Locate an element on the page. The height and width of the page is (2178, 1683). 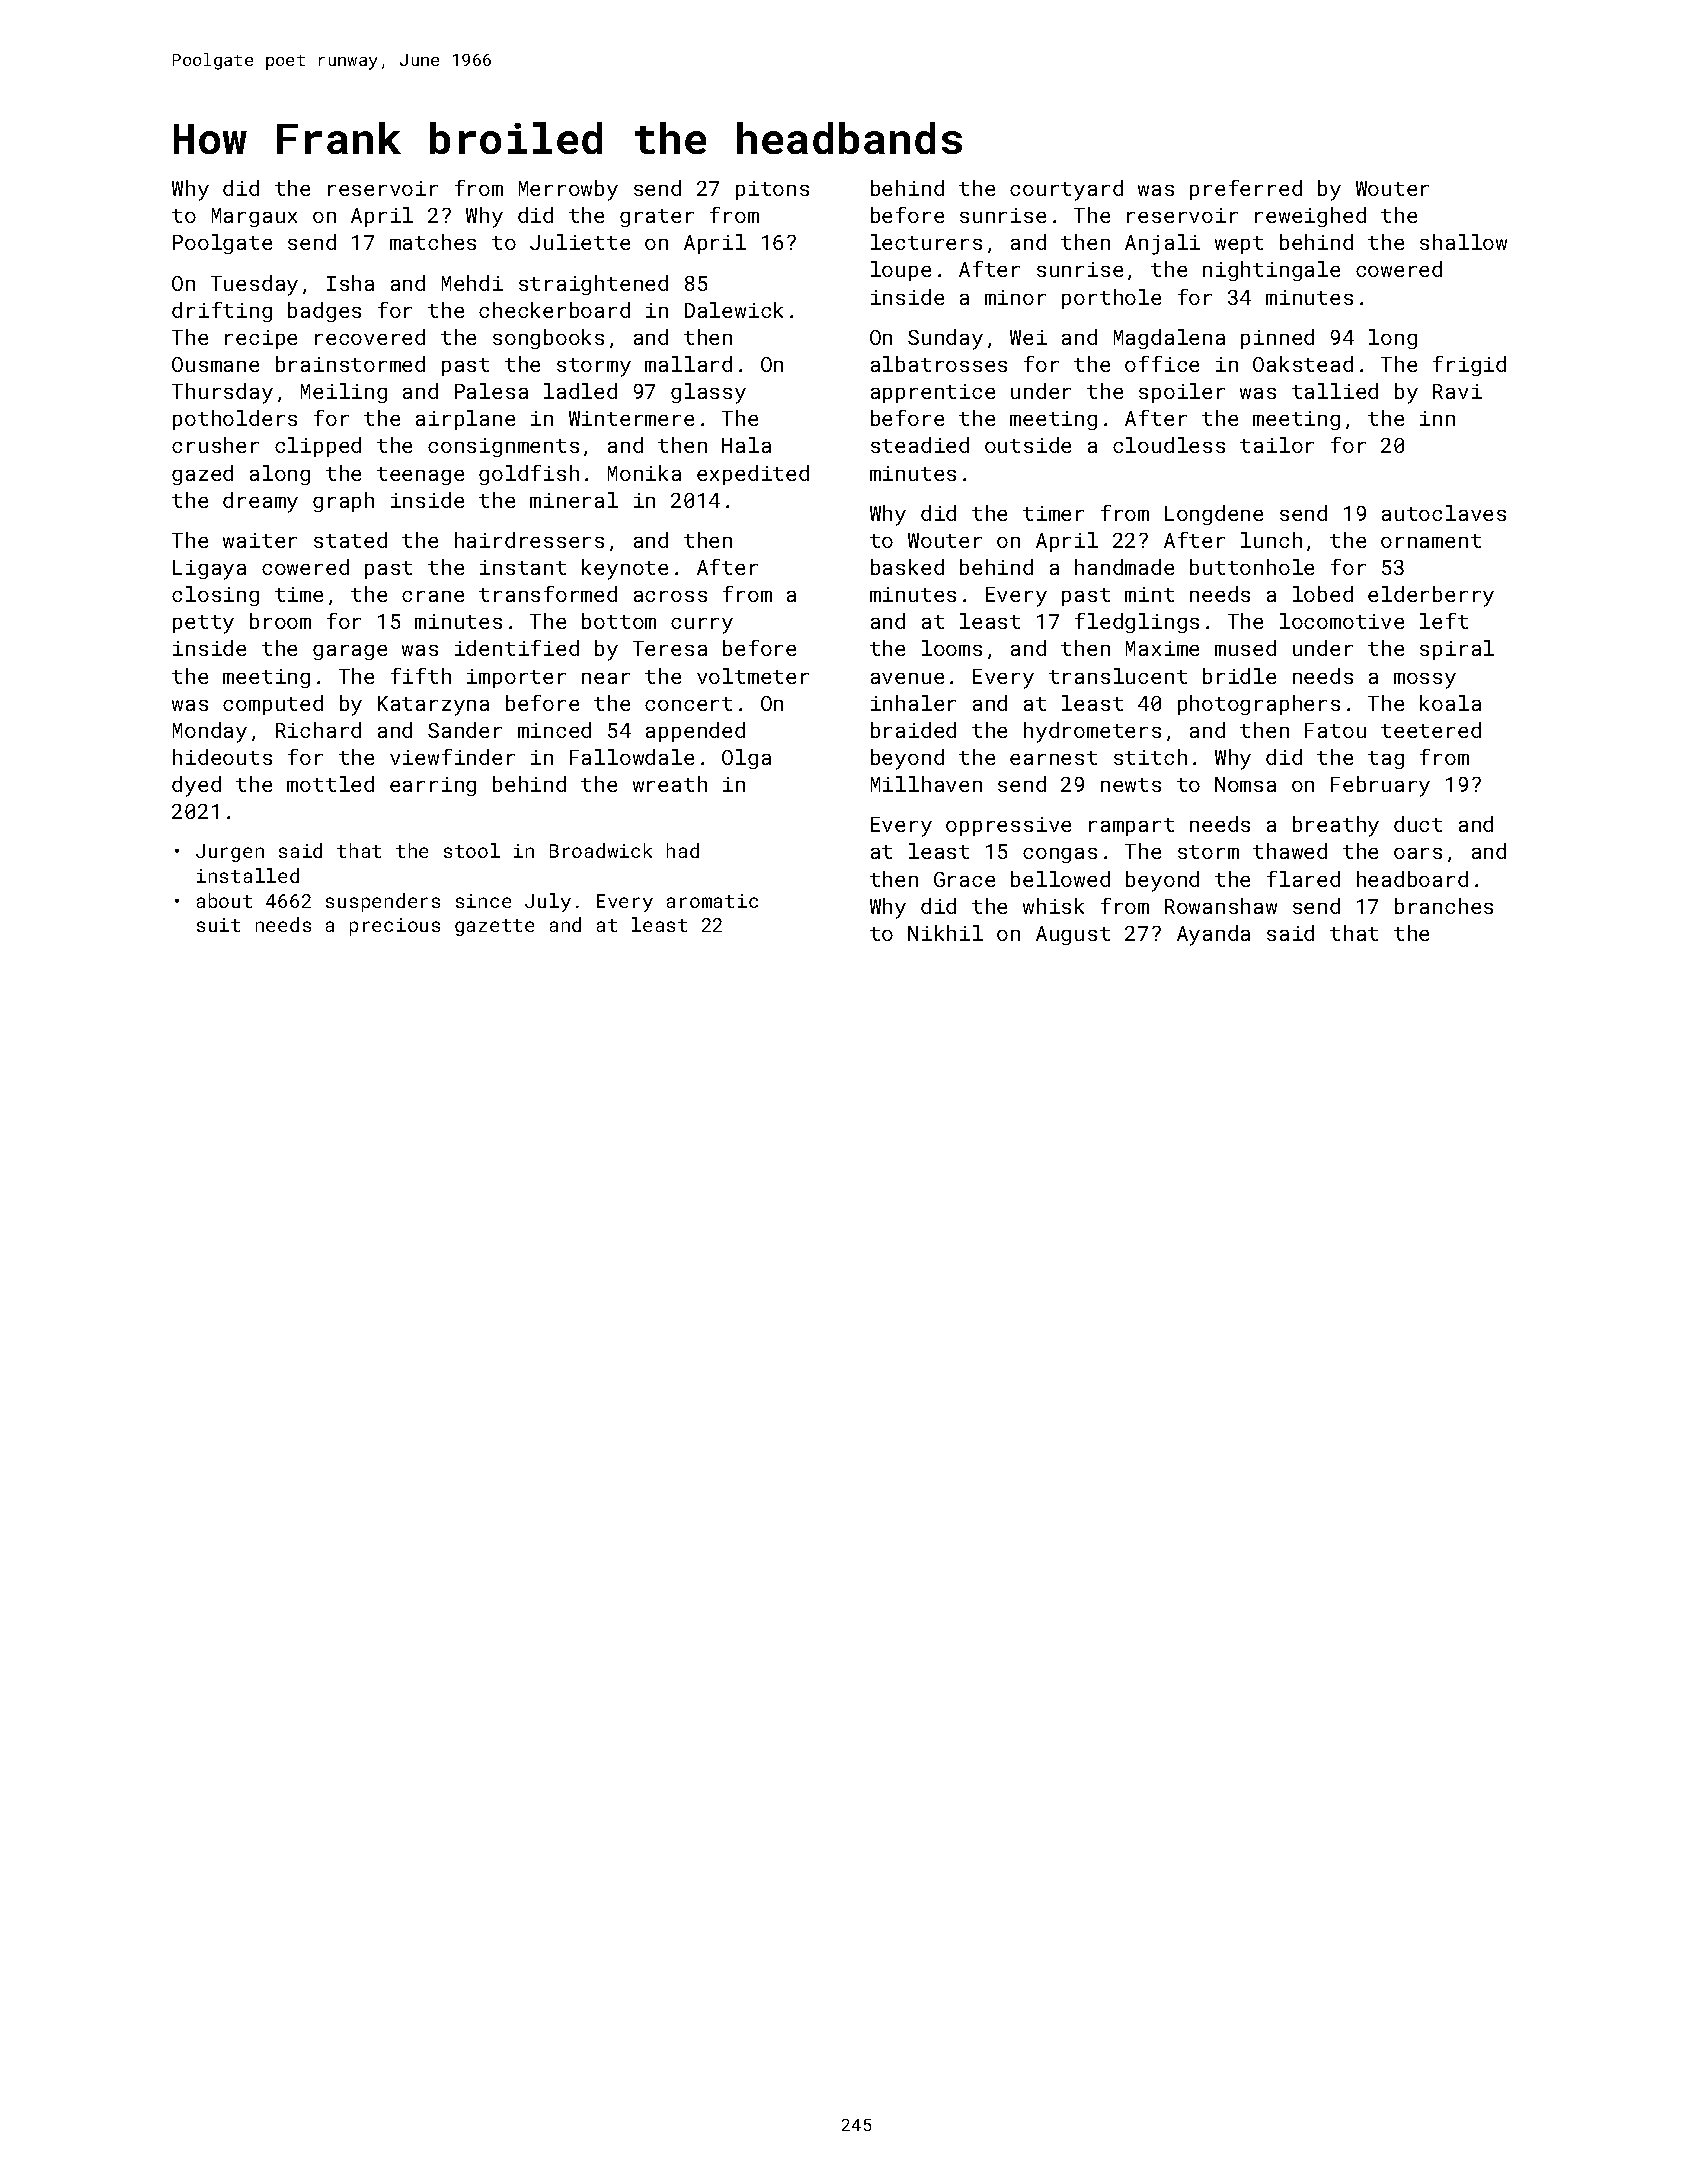
buttonhole is located at coordinates (1252, 567).
